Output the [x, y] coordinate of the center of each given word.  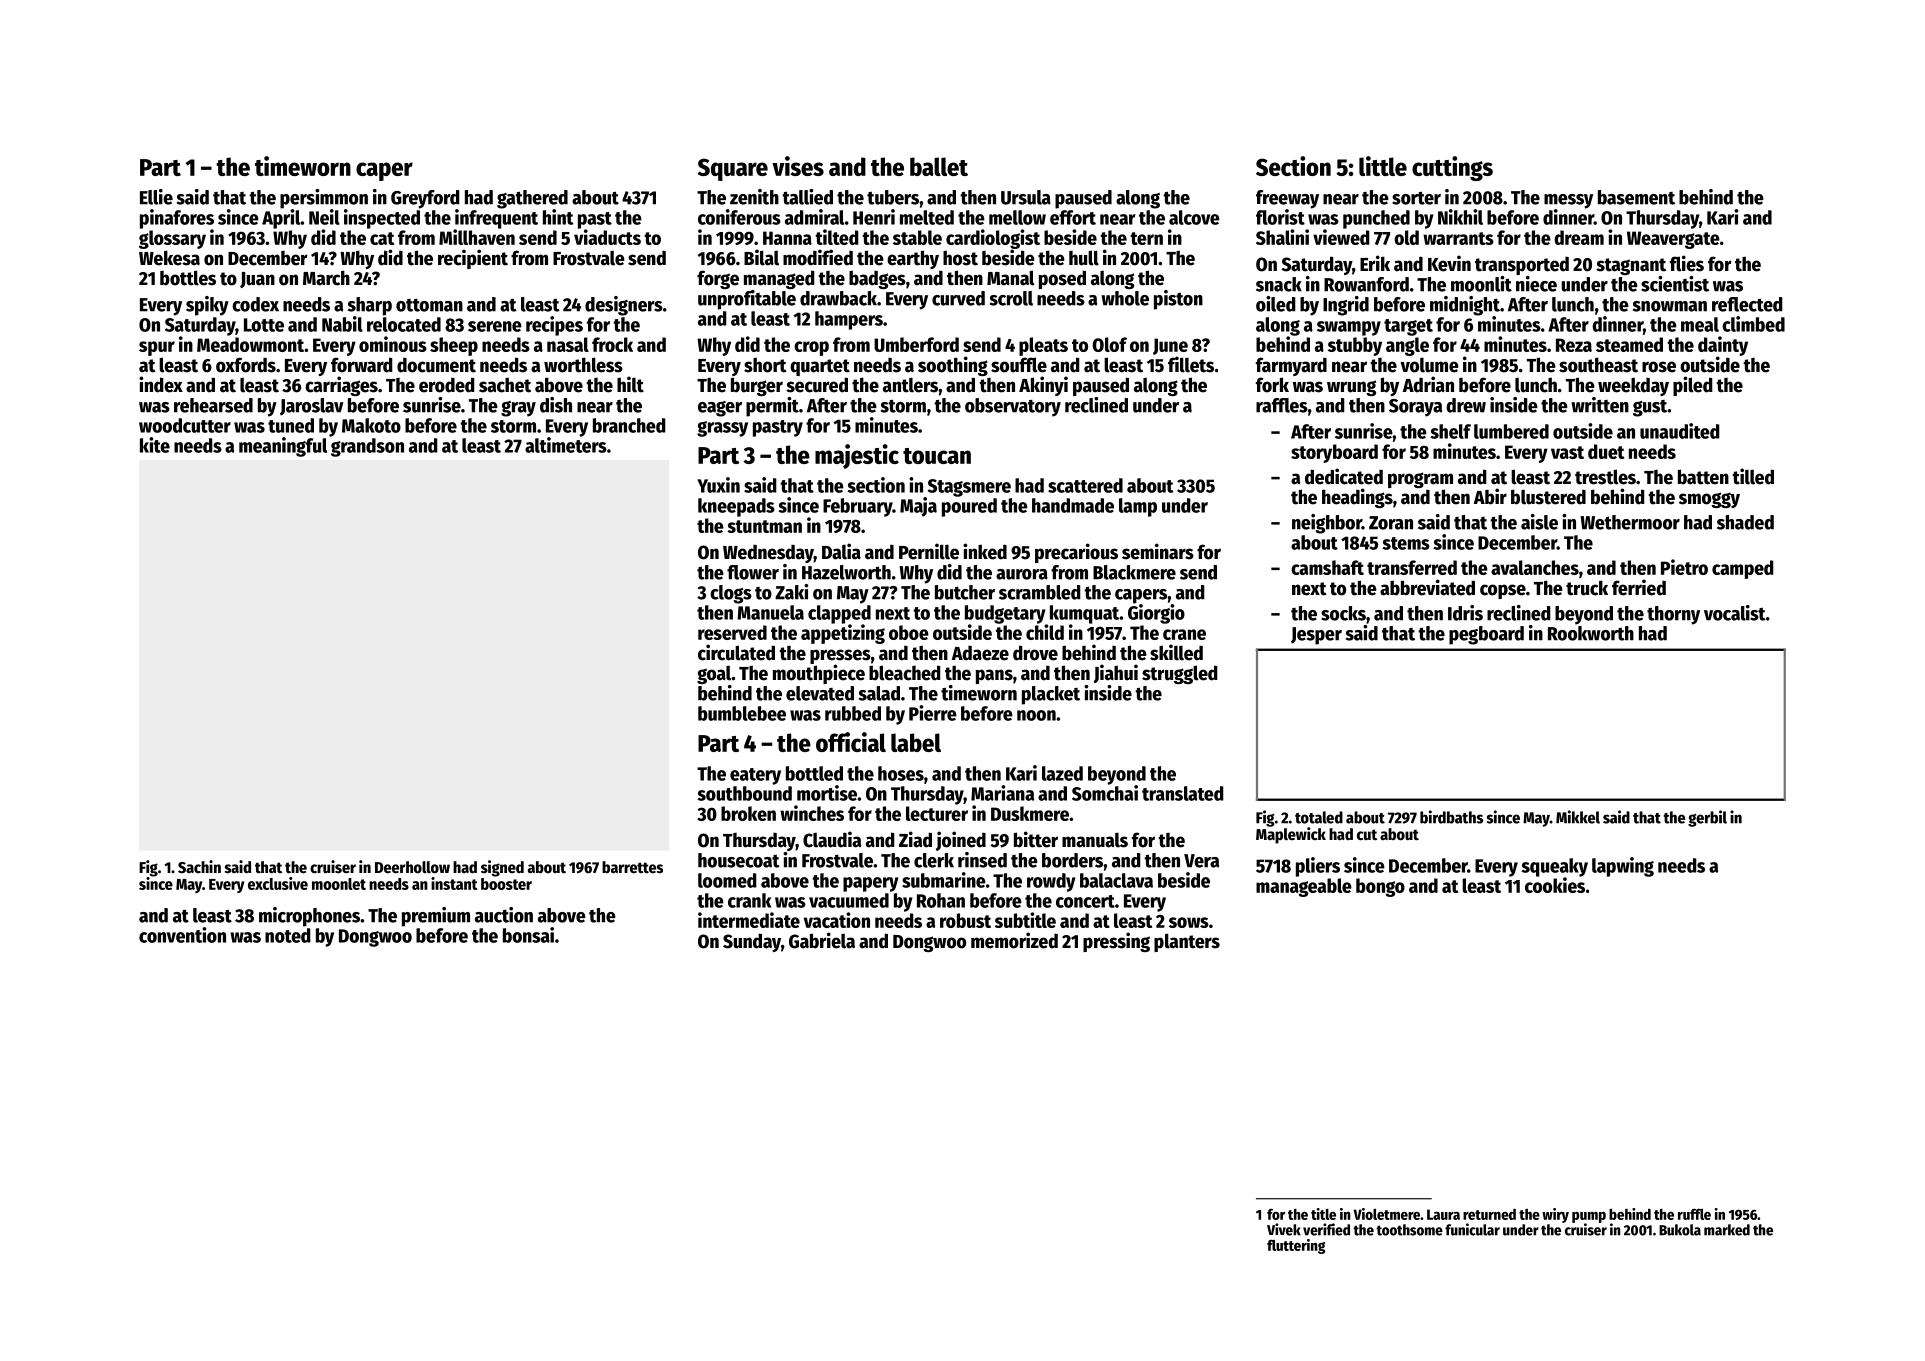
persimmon [324, 199]
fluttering [1296, 1246]
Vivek [1284, 1229]
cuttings [1452, 168]
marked [1727, 1230]
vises [798, 166]
